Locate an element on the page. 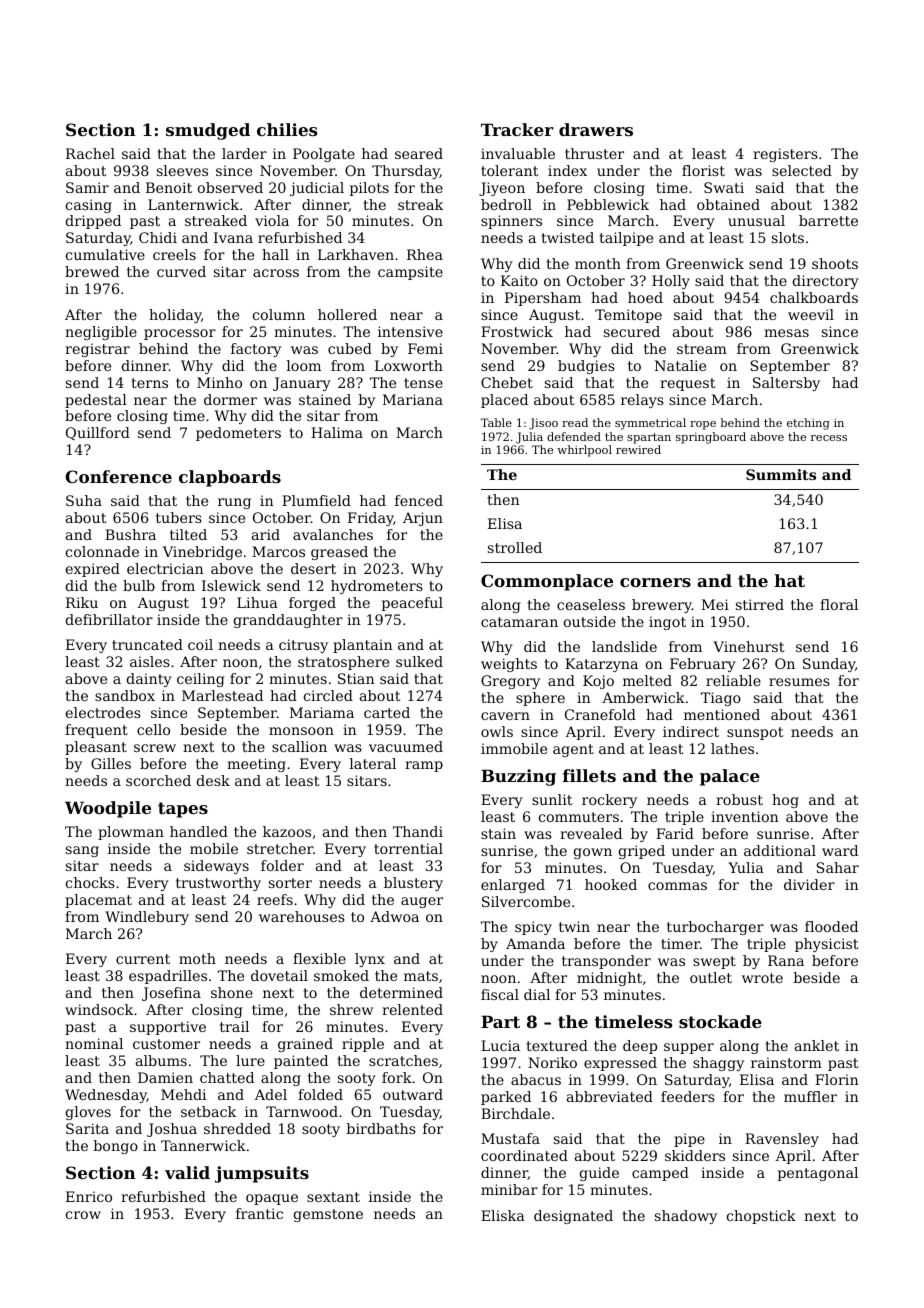 This image has height=1308, width=924. shoots is located at coordinates (835, 263).
